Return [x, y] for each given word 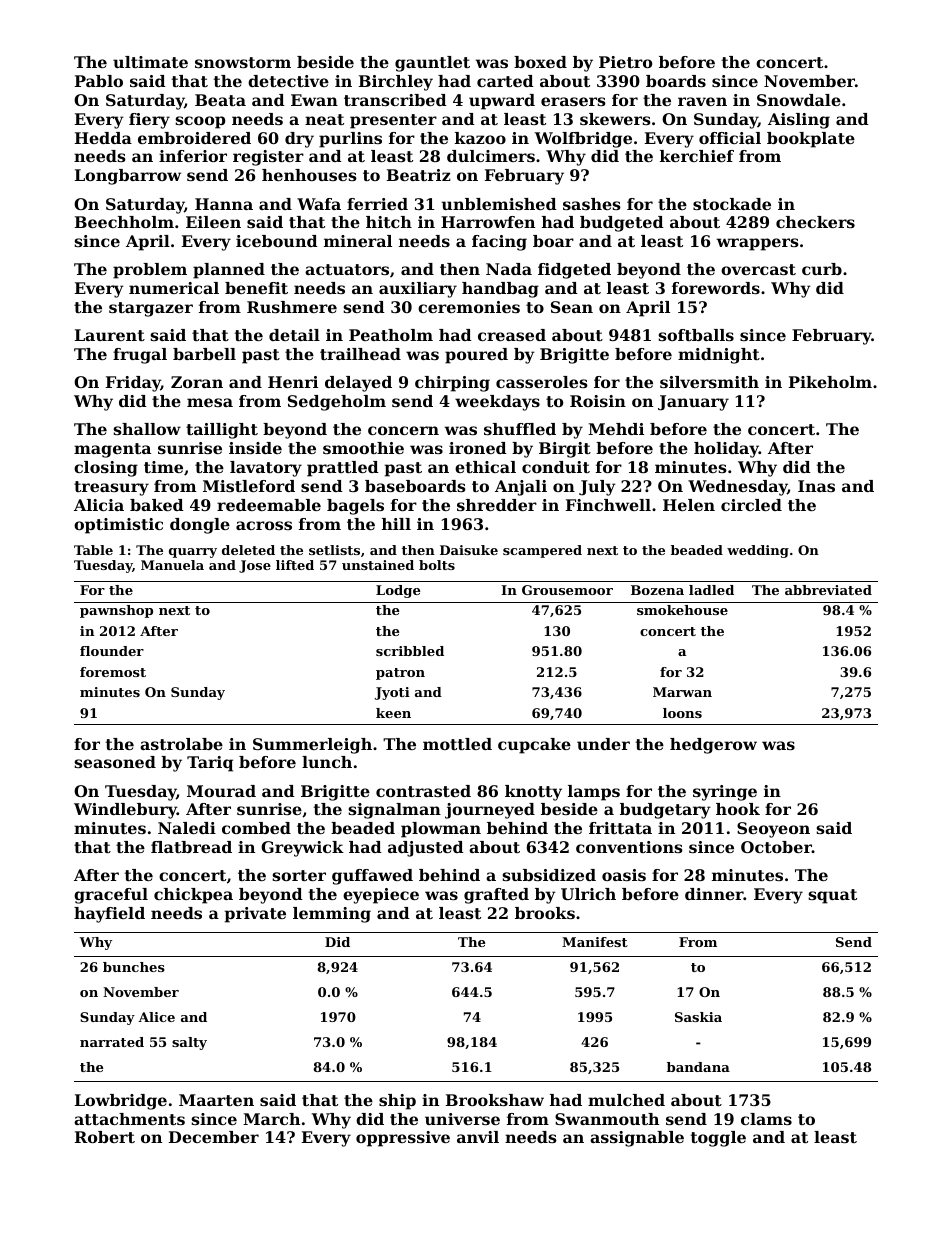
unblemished [499, 204]
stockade [732, 204]
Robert [105, 1137]
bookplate [811, 140]
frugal [140, 356]
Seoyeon [773, 830]
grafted [496, 896]
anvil [478, 1137]
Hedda [103, 138]
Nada [509, 269]
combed [256, 828]
